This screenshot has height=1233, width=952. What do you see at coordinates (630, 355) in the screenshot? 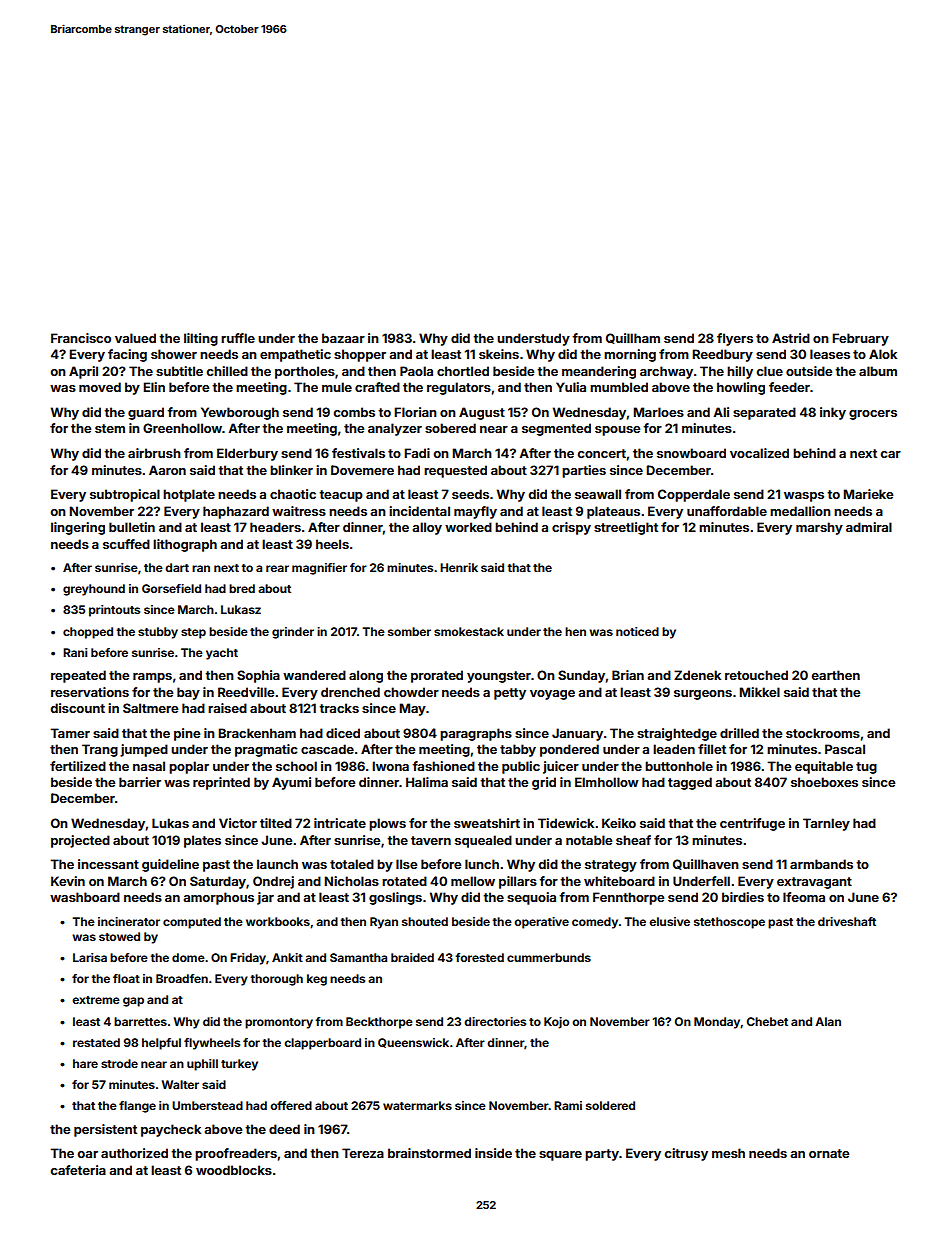
I see `morning` at bounding box center [630, 355].
